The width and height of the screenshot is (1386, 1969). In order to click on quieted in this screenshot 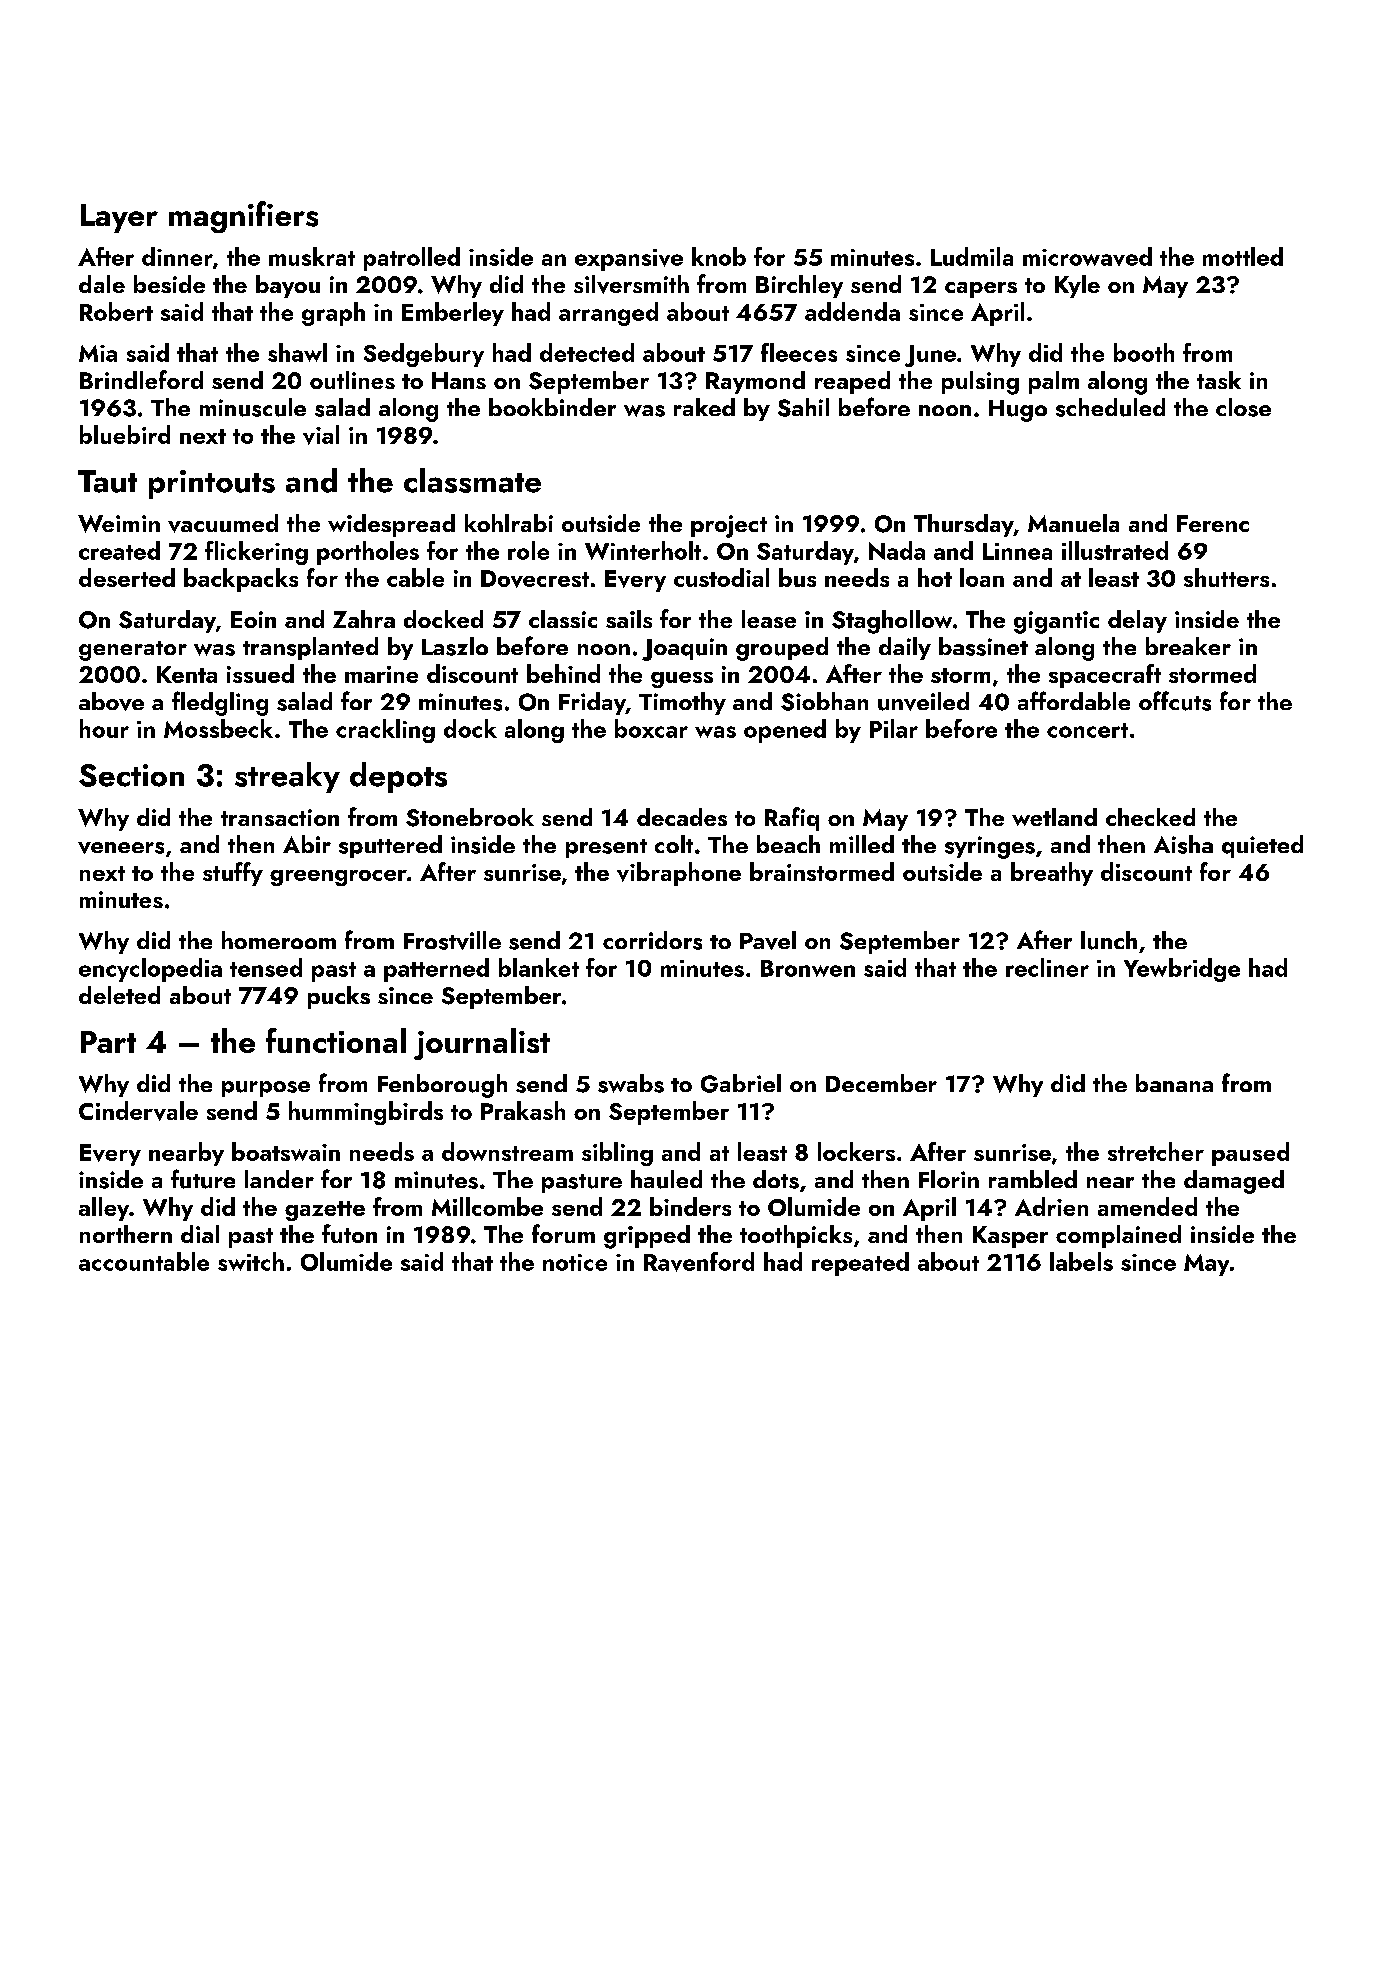, I will do `click(1262, 846)`.
